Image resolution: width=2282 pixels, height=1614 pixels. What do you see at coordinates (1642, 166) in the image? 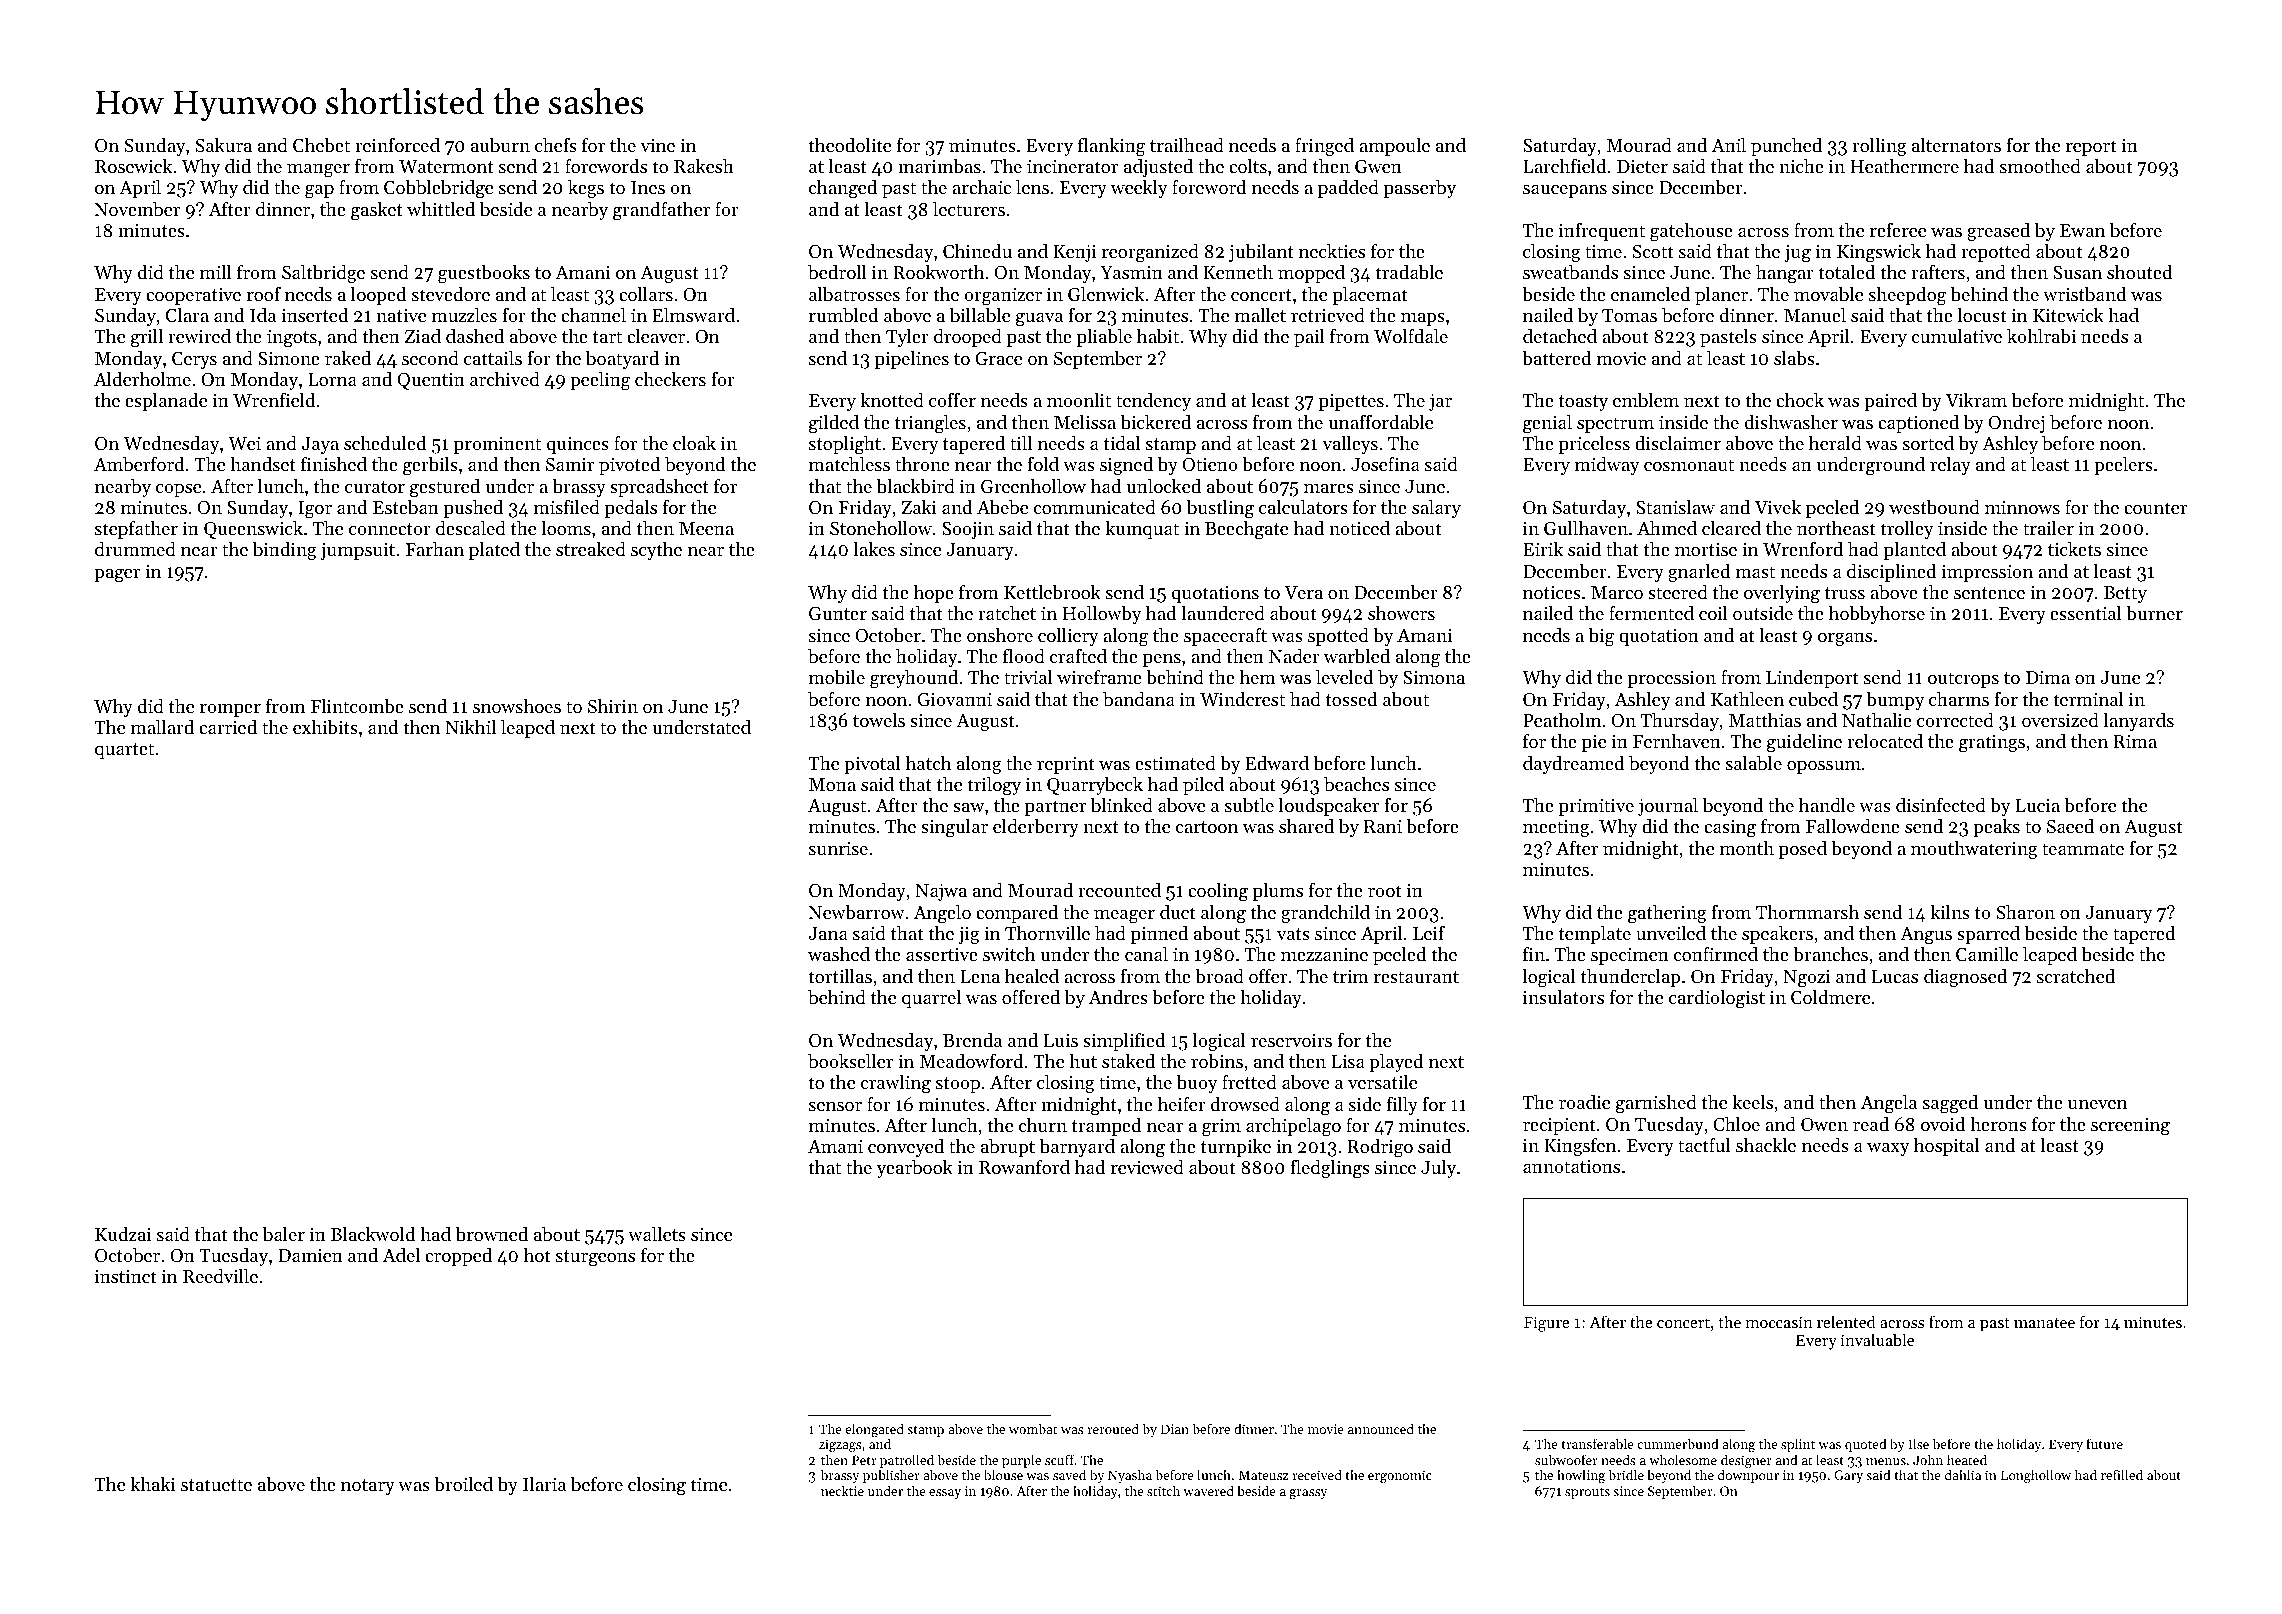
I see `Dieter` at bounding box center [1642, 166].
